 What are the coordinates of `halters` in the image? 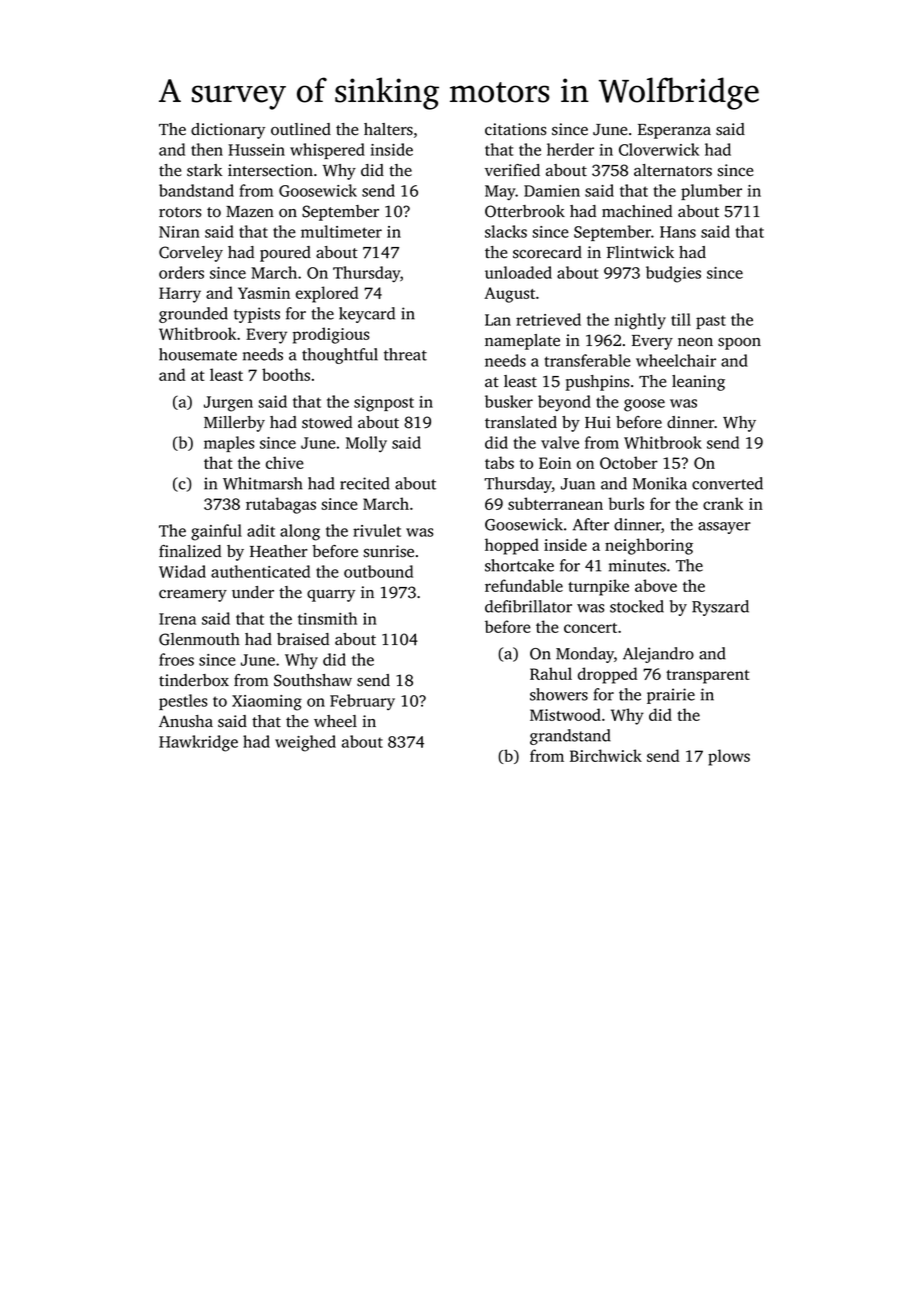 It's located at (388, 129).
